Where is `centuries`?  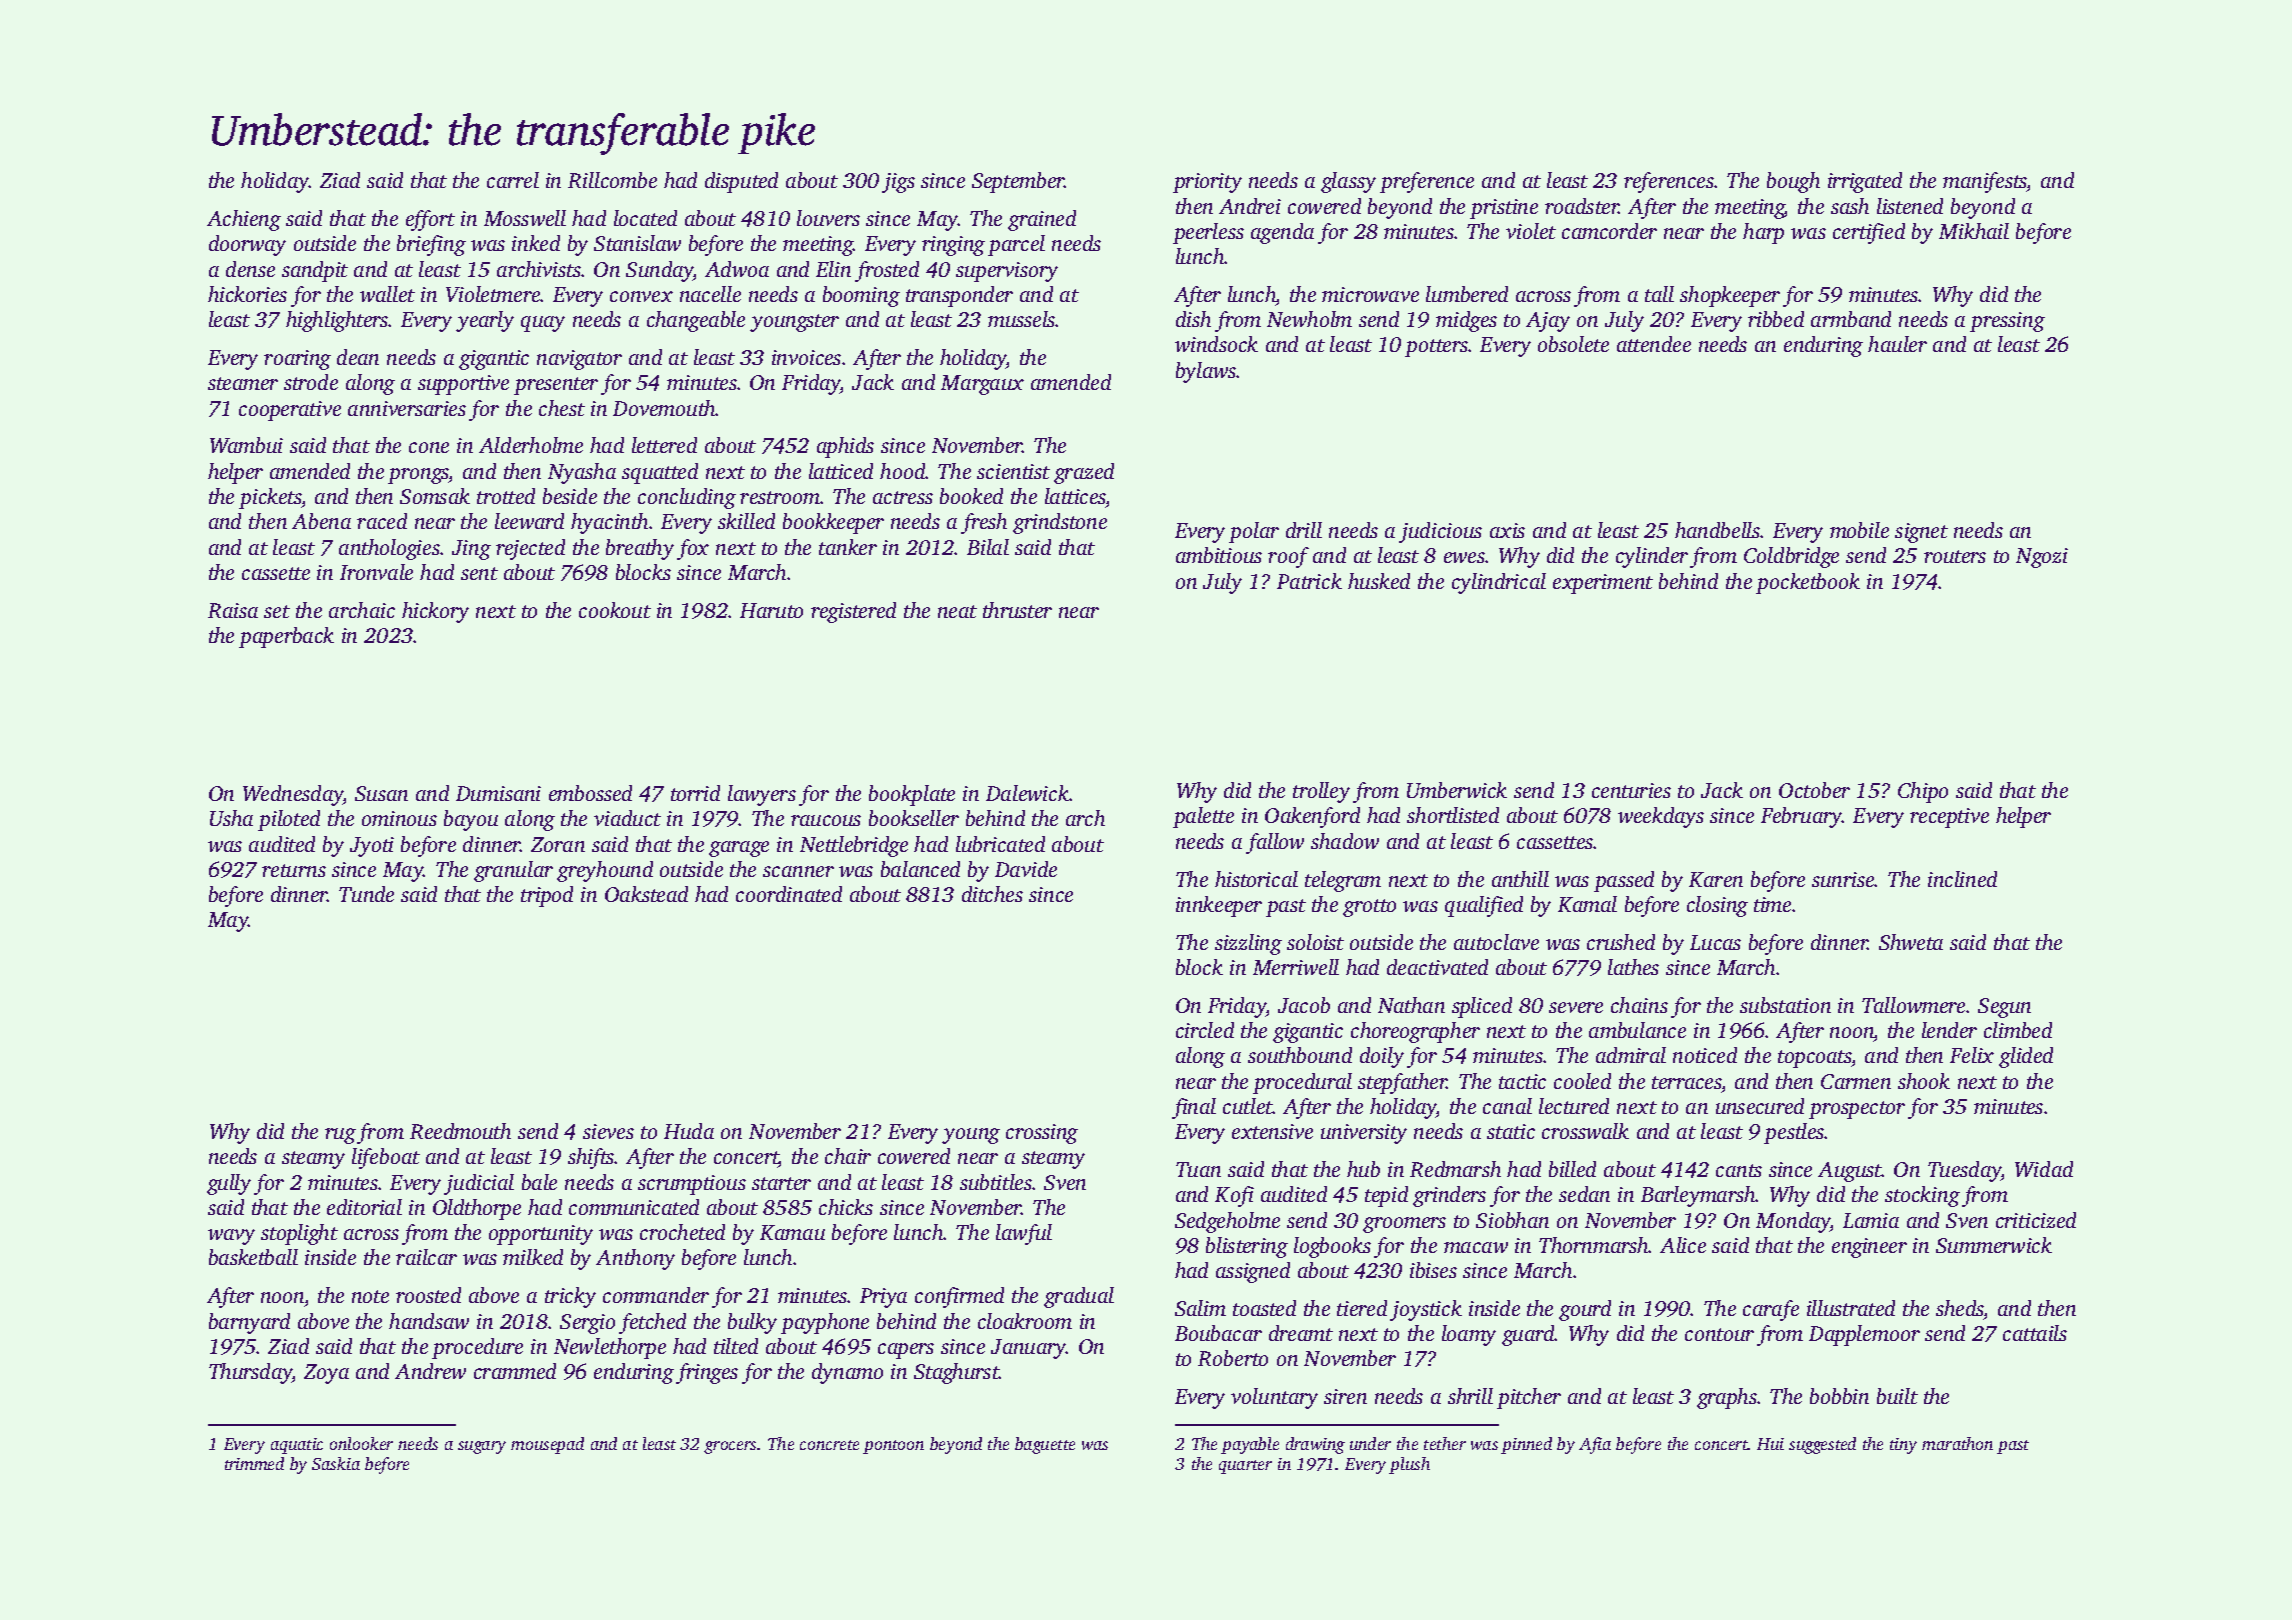 centuries is located at coordinates (1631, 790).
